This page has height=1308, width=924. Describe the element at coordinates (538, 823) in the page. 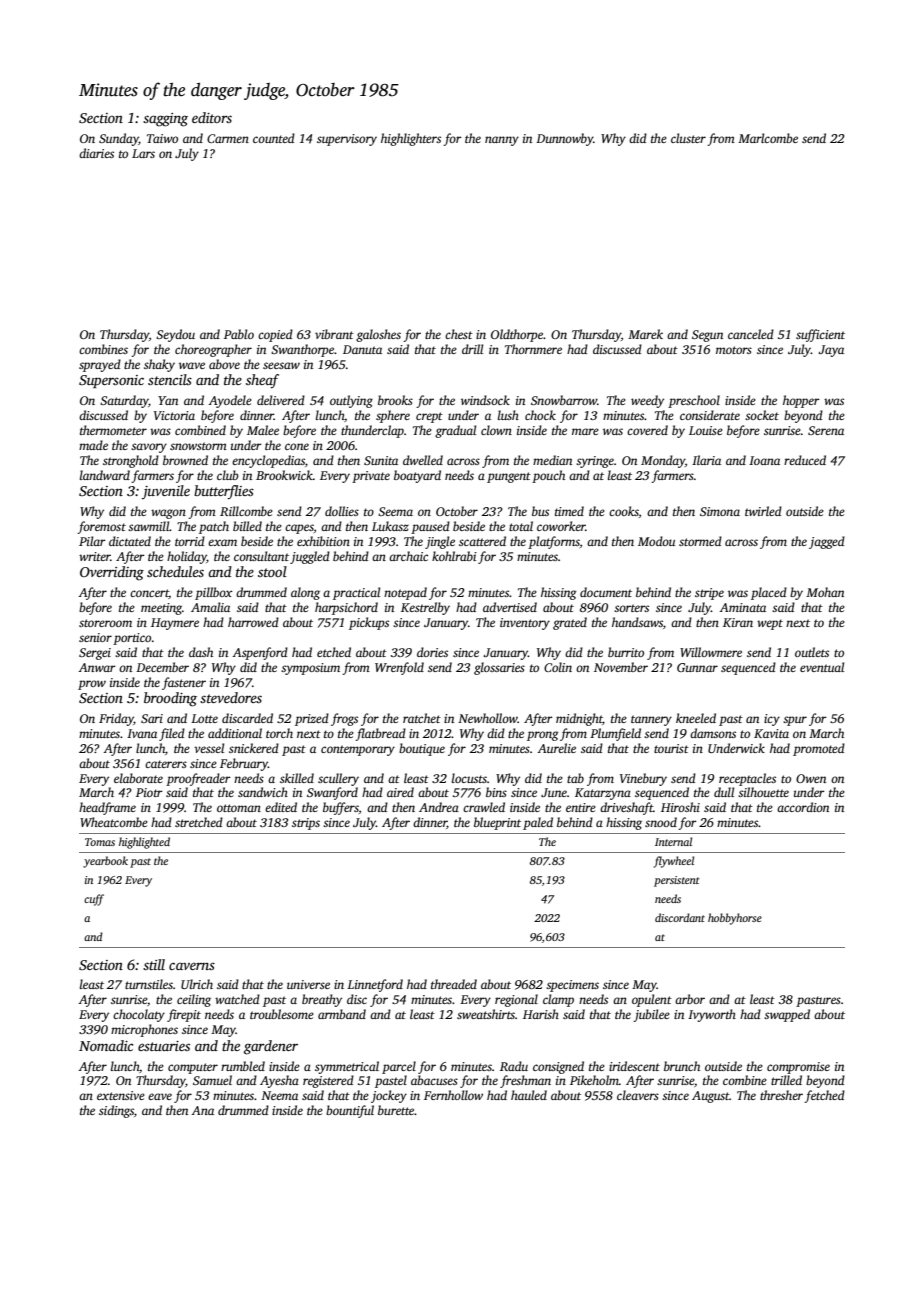

I see `paled` at that location.
